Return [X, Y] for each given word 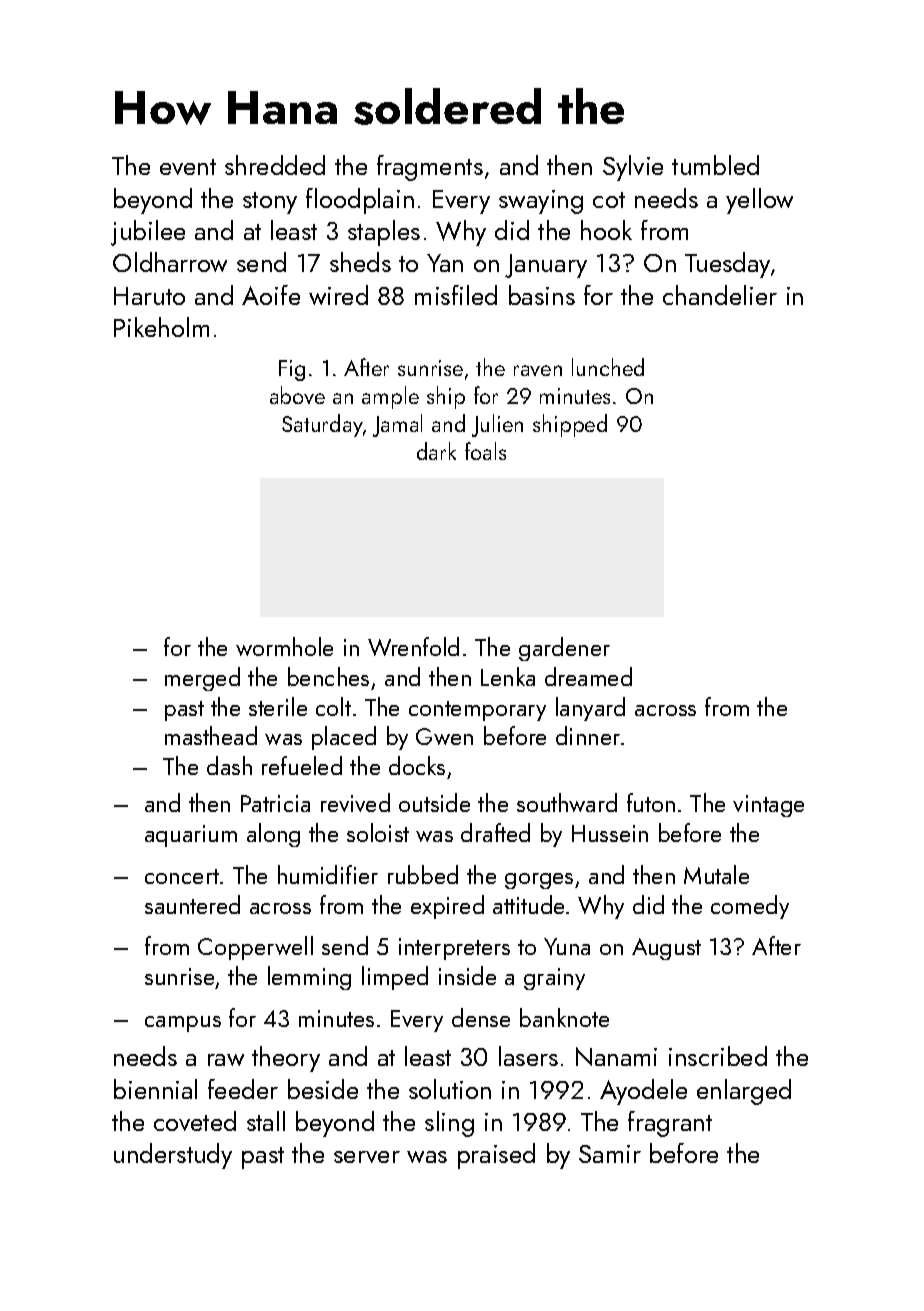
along [273, 835]
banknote [564, 1017]
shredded [275, 165]
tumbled [715, 165]
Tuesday [727, 265]
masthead [211, 735]
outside [434, 802]
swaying [541, 202]
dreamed [588, 676]
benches [328, 676]
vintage [768, 806]
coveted [195, 1121]
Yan [445, 263]
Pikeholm [161, 327]
